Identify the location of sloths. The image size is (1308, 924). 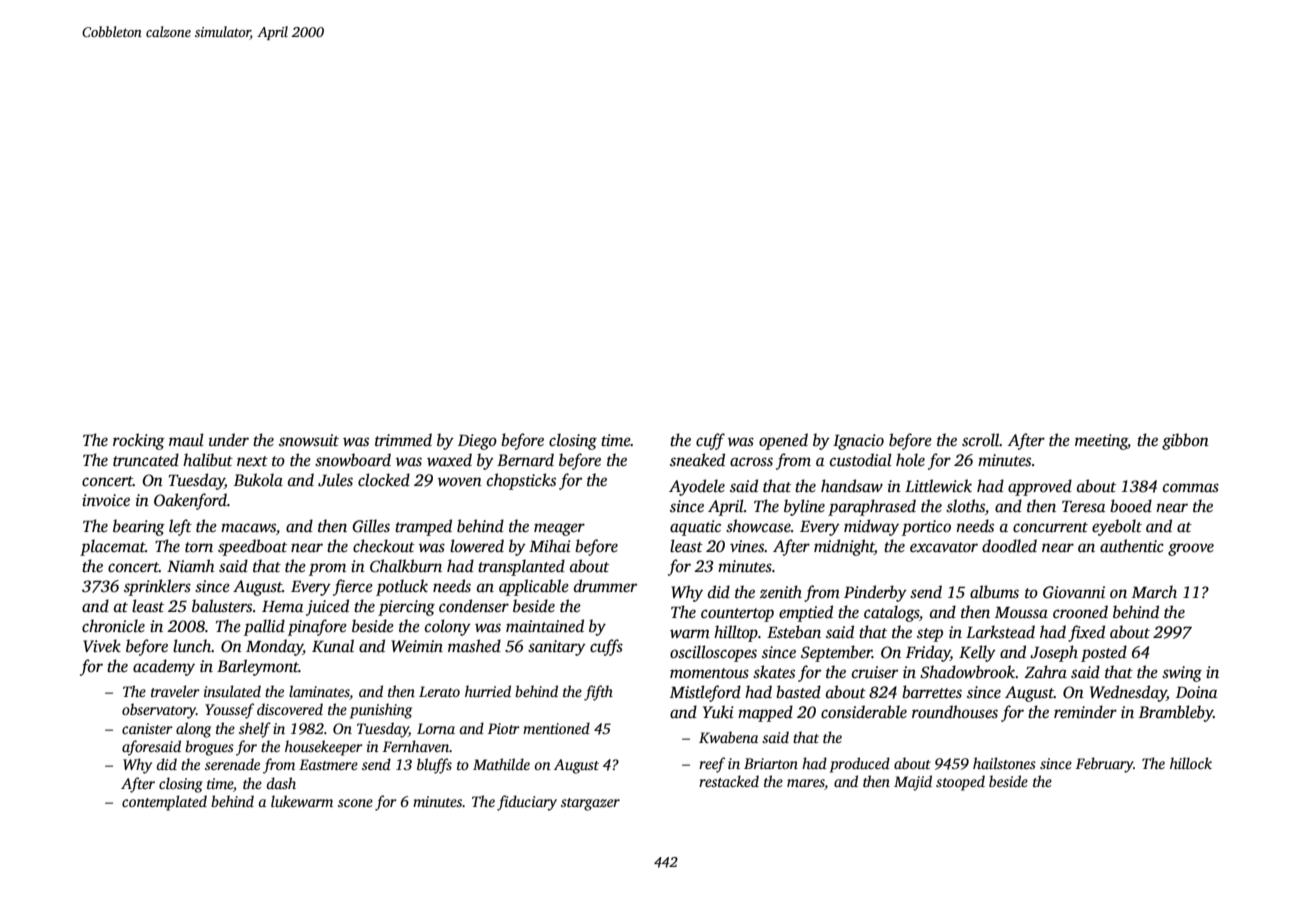
(965, 506).
